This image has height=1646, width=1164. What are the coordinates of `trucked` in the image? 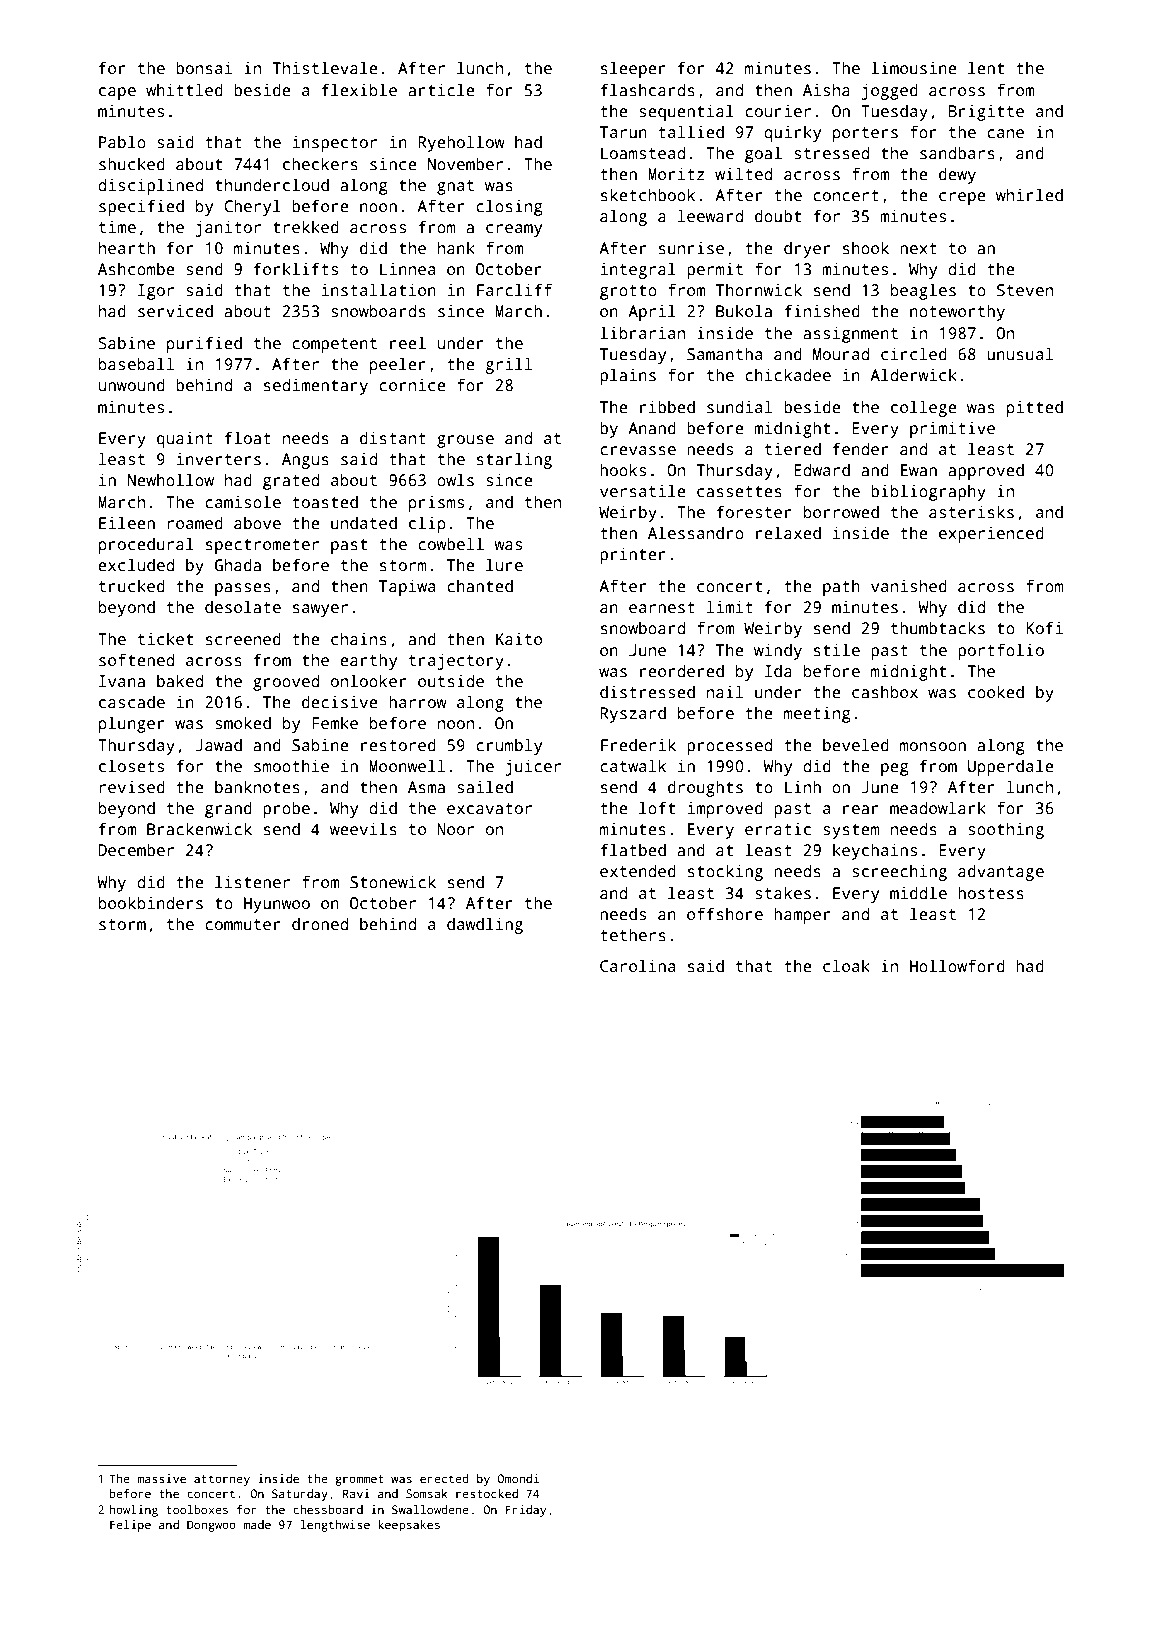 It's located at (132, 586).
